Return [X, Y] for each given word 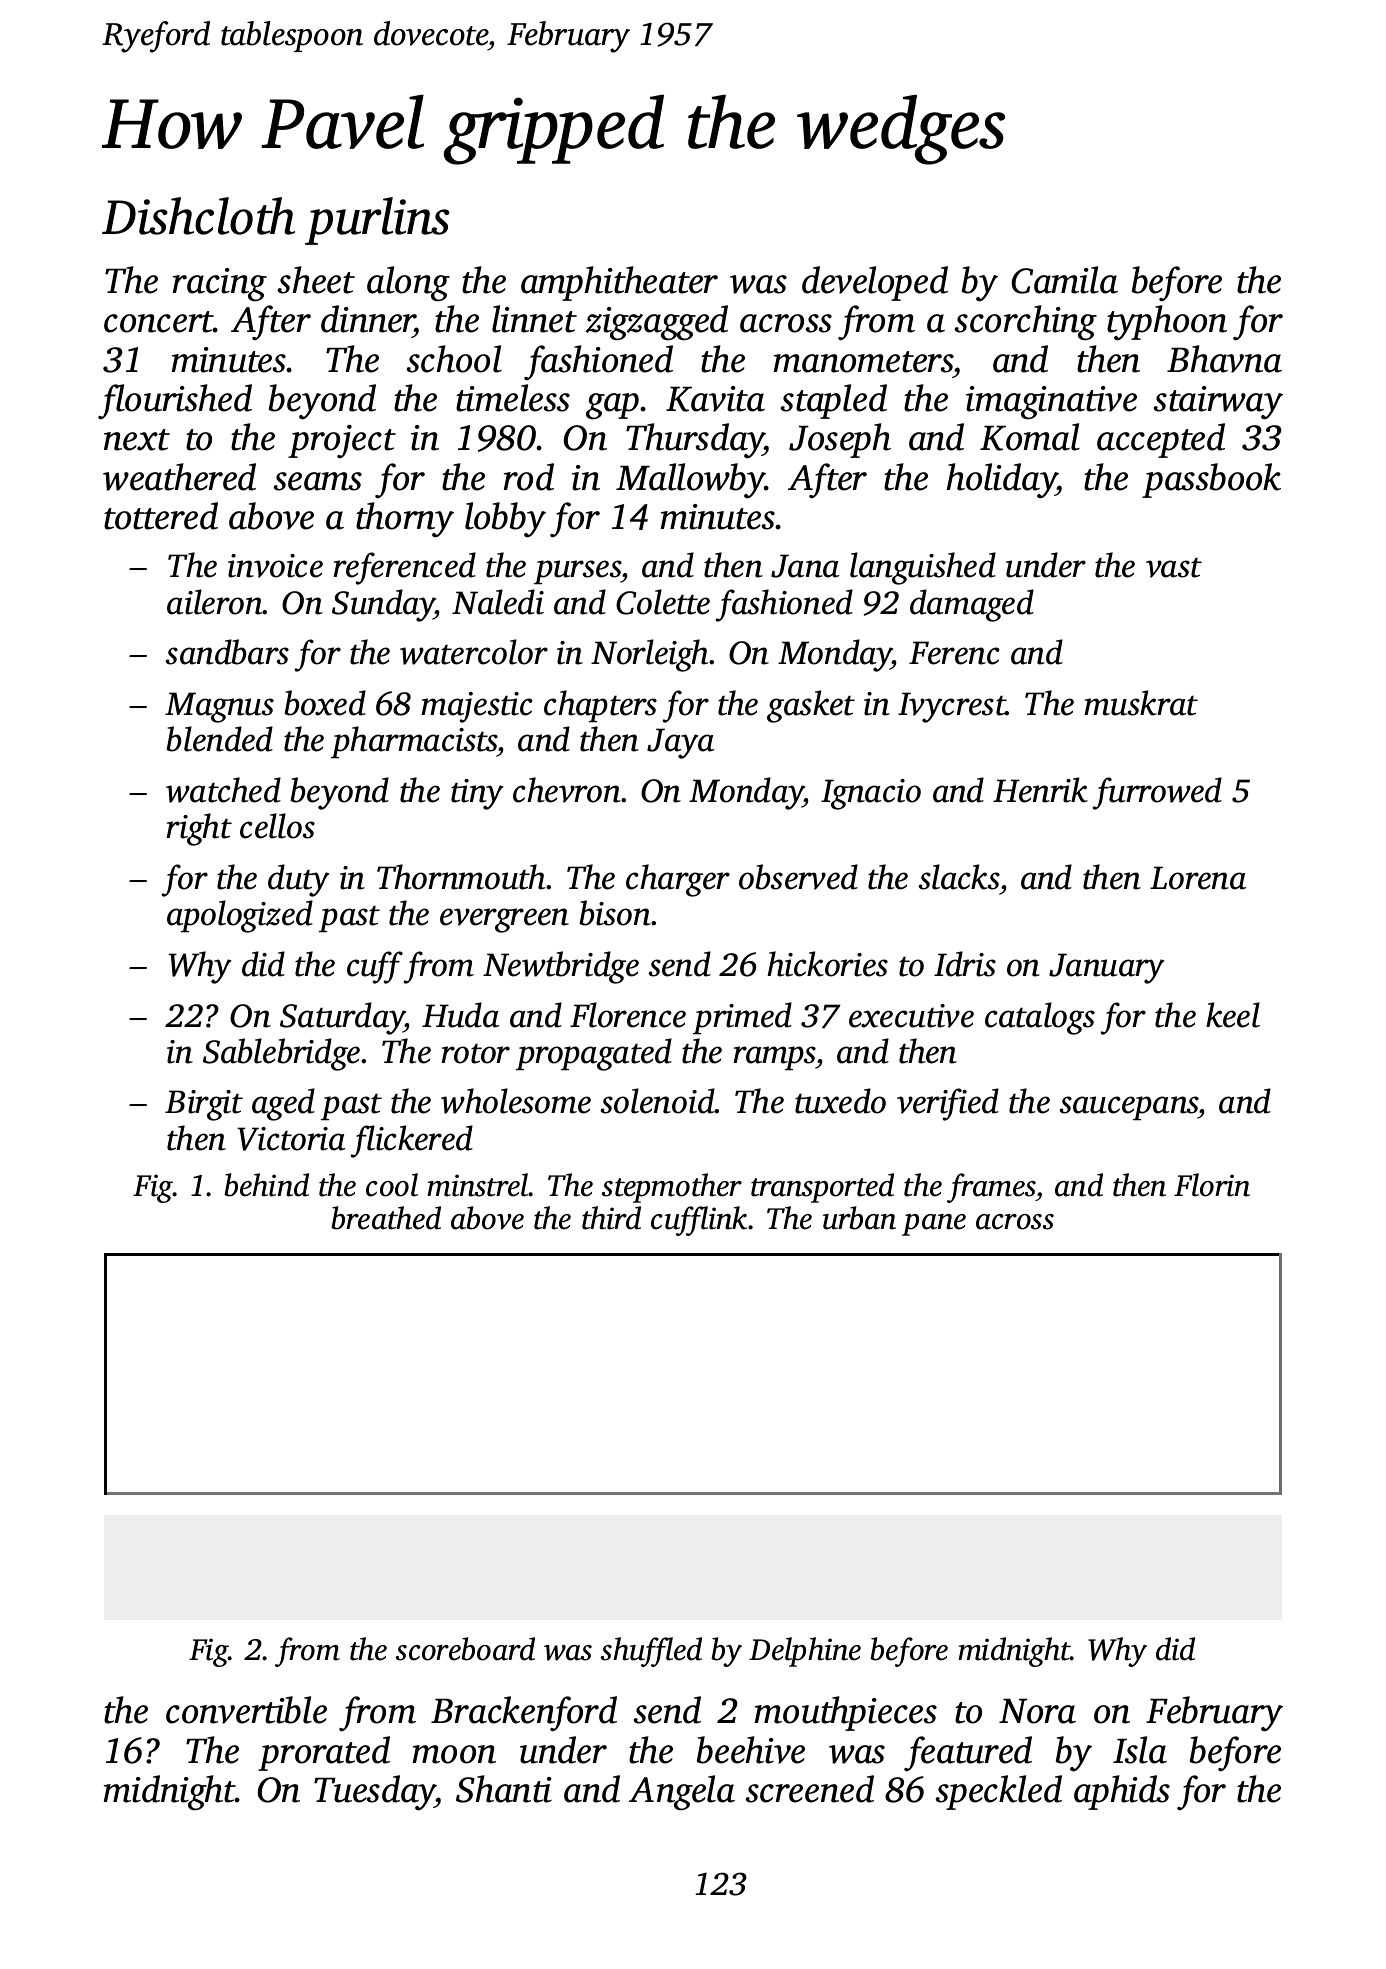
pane [934, 1225]
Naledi [498, 602]
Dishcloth [198, 216]
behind [266, 1185]
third [611, 1218]
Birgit [204, 1105]
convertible [246, 1710]
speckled [999, 1792]
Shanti [504, 1789]
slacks [959, 877]
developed [875, 283]
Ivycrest [952, 707]
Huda [460, 1015]
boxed [325, 703]
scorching [1026, 323]
